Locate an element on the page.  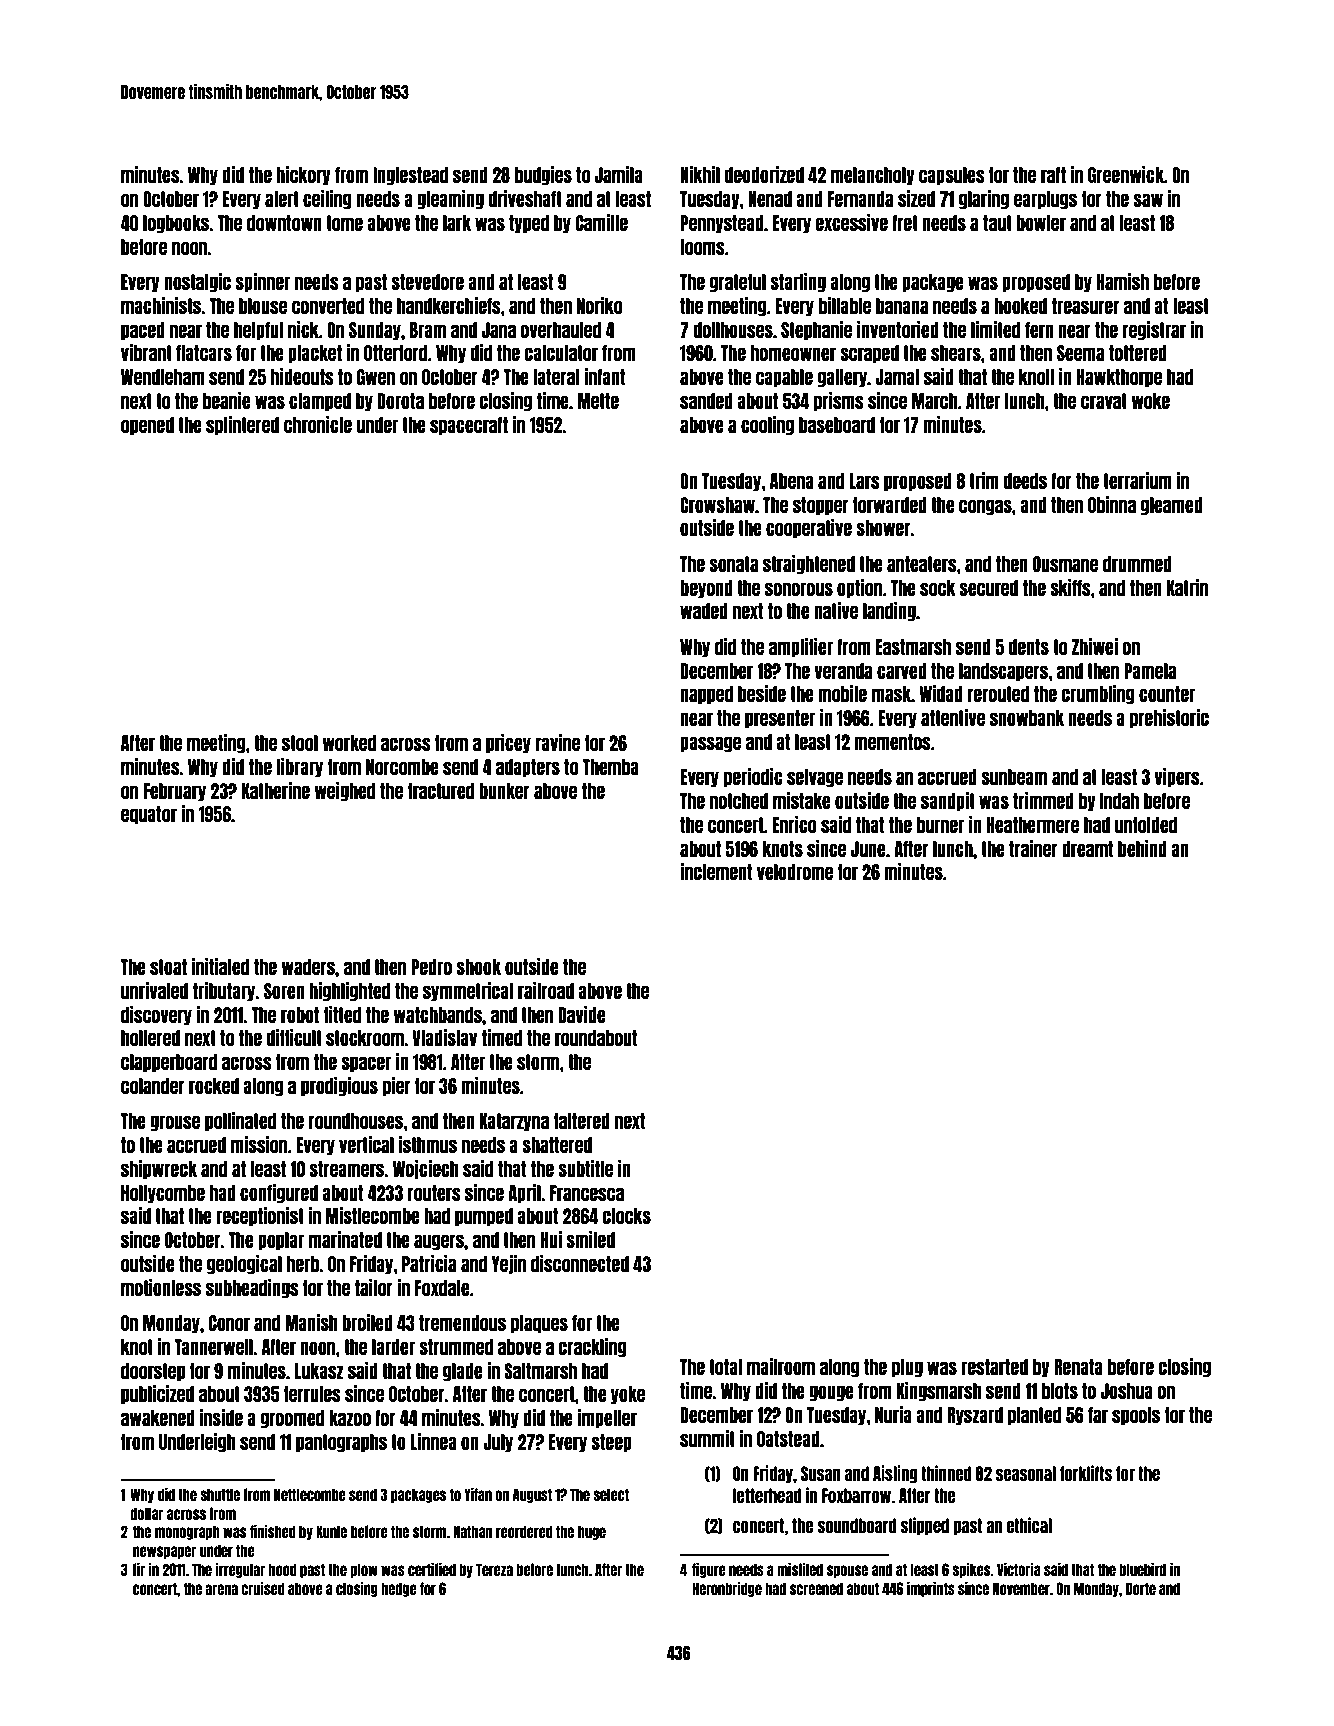
Katherine is located at coordinates (276, 790).
